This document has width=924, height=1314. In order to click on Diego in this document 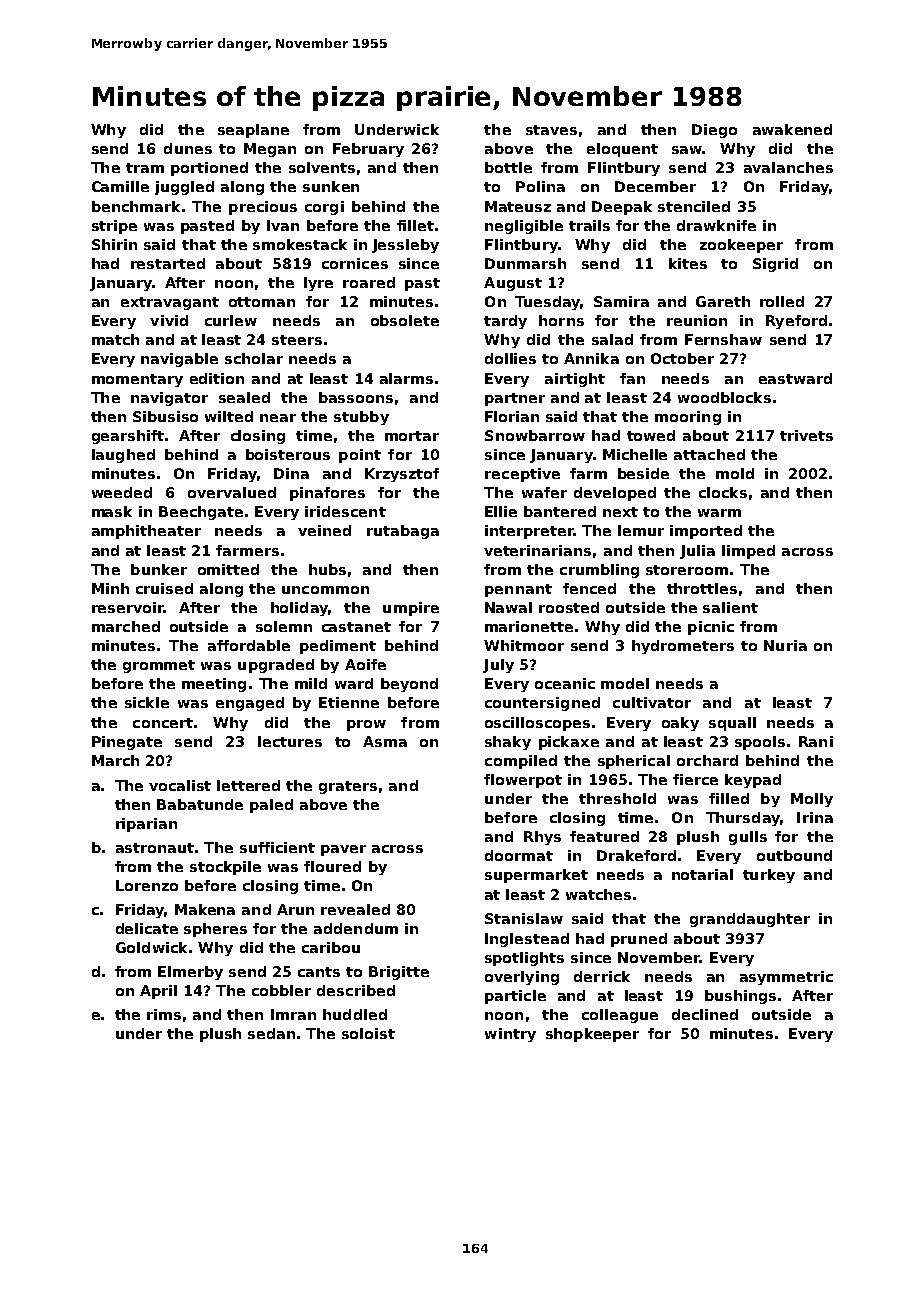, I will do `click(714, 131)`.
